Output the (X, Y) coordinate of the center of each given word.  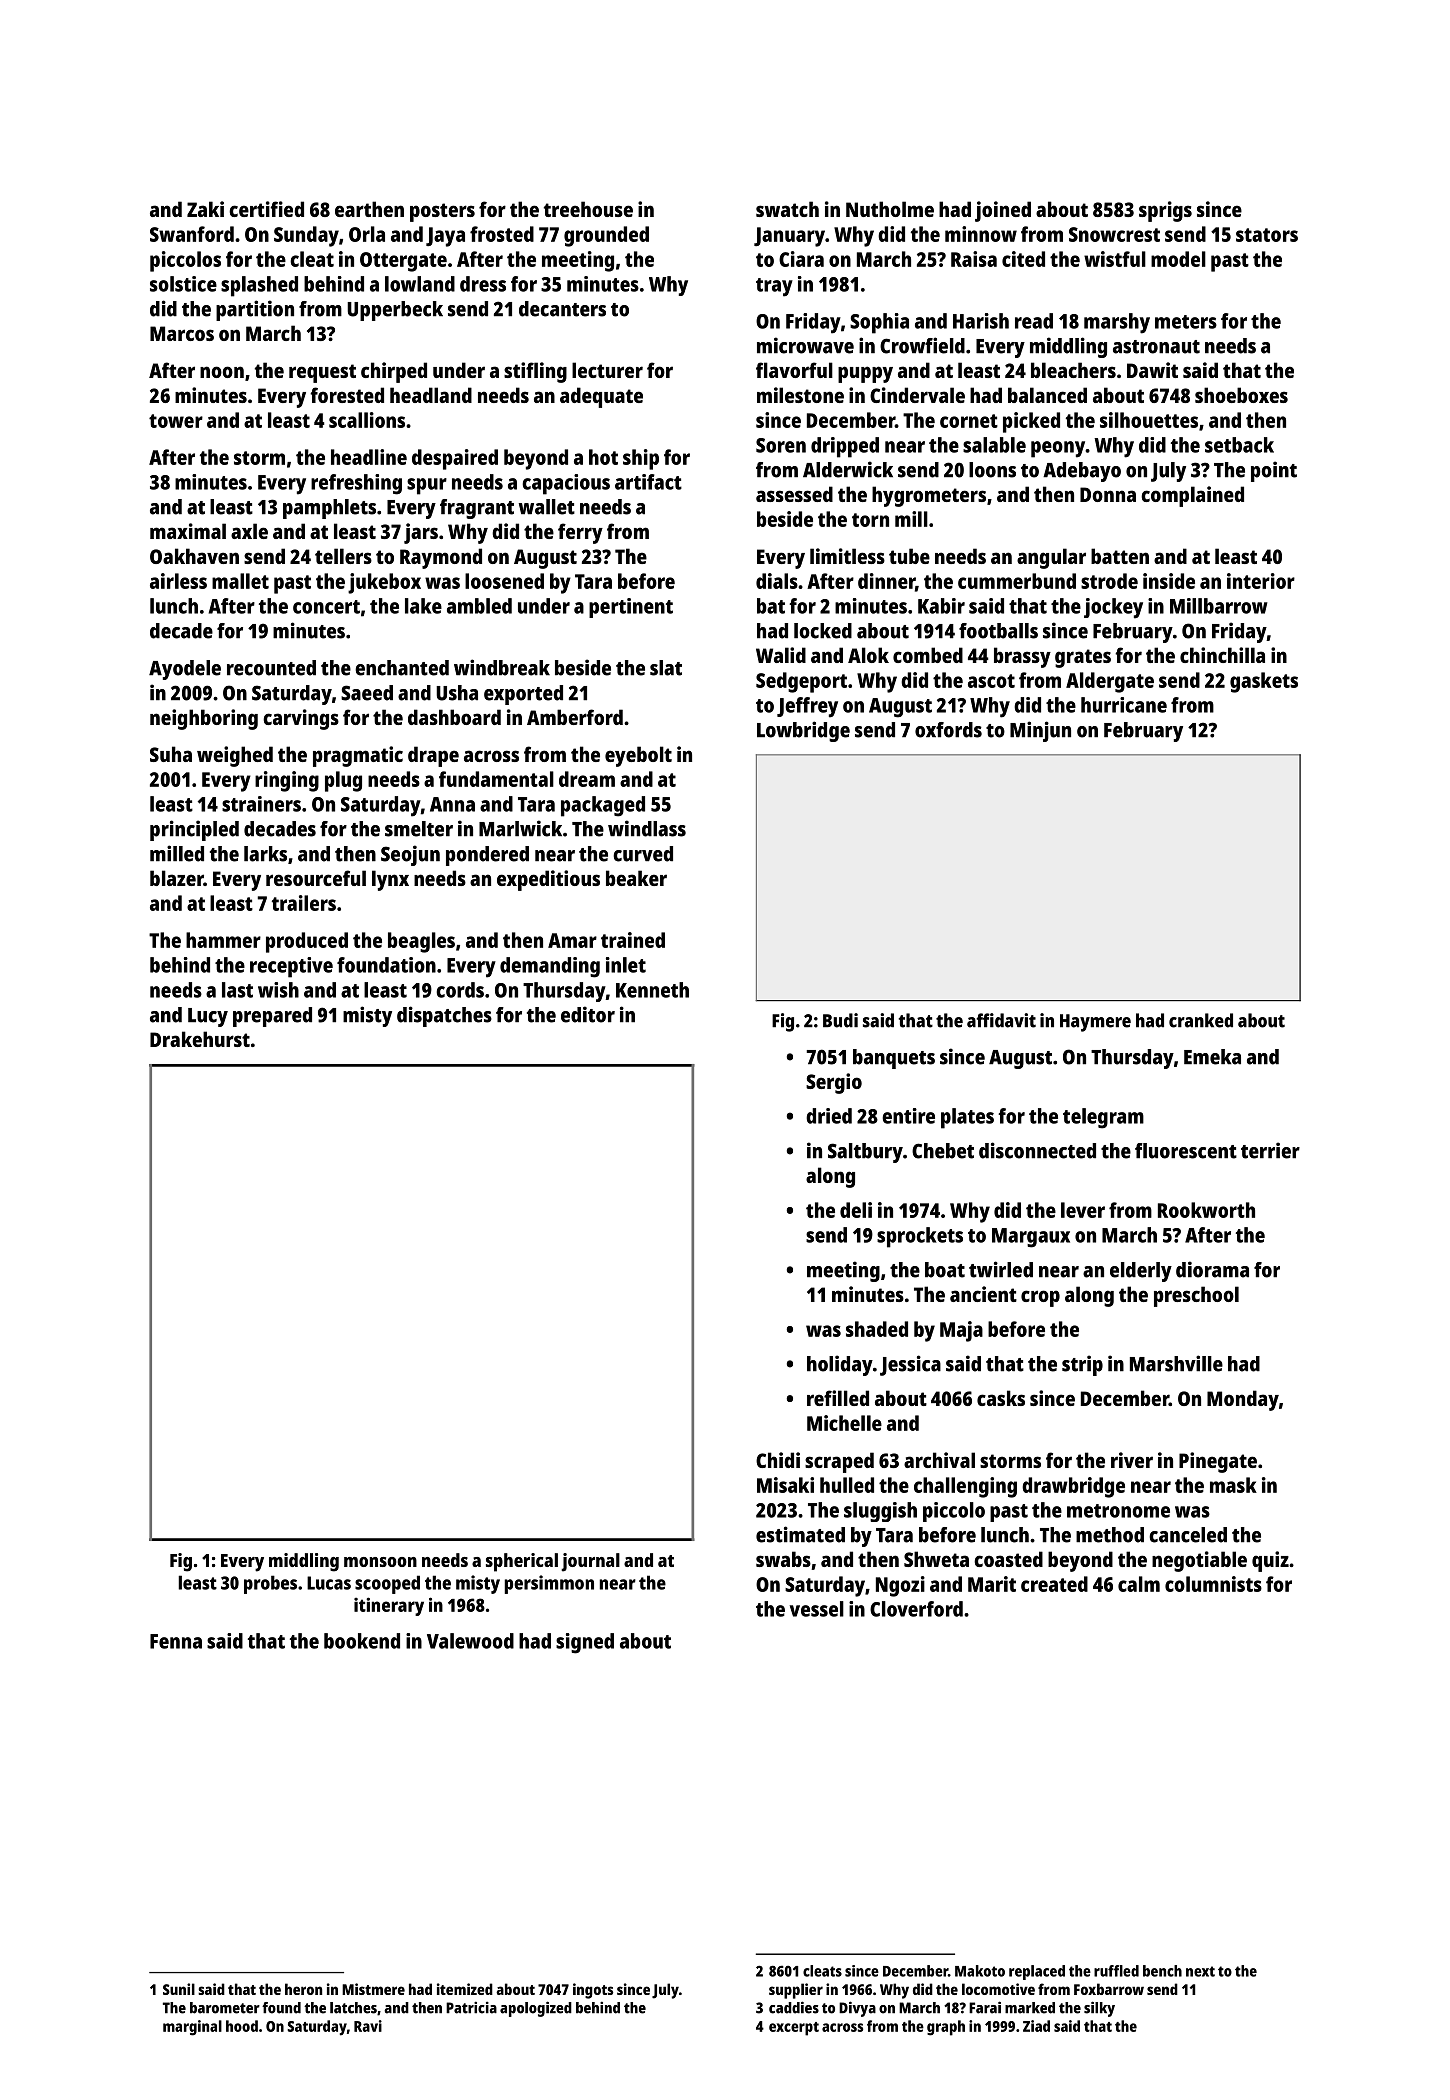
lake (423, 606)
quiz (1270, 1561)
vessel (817, 1609)
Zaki (205, 209)
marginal (192, 2028)
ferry (580, 533)
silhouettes (1149, 420)
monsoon (380, 1562)
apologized (536, 2009)
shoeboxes (1241, 395)
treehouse (588, 209)
